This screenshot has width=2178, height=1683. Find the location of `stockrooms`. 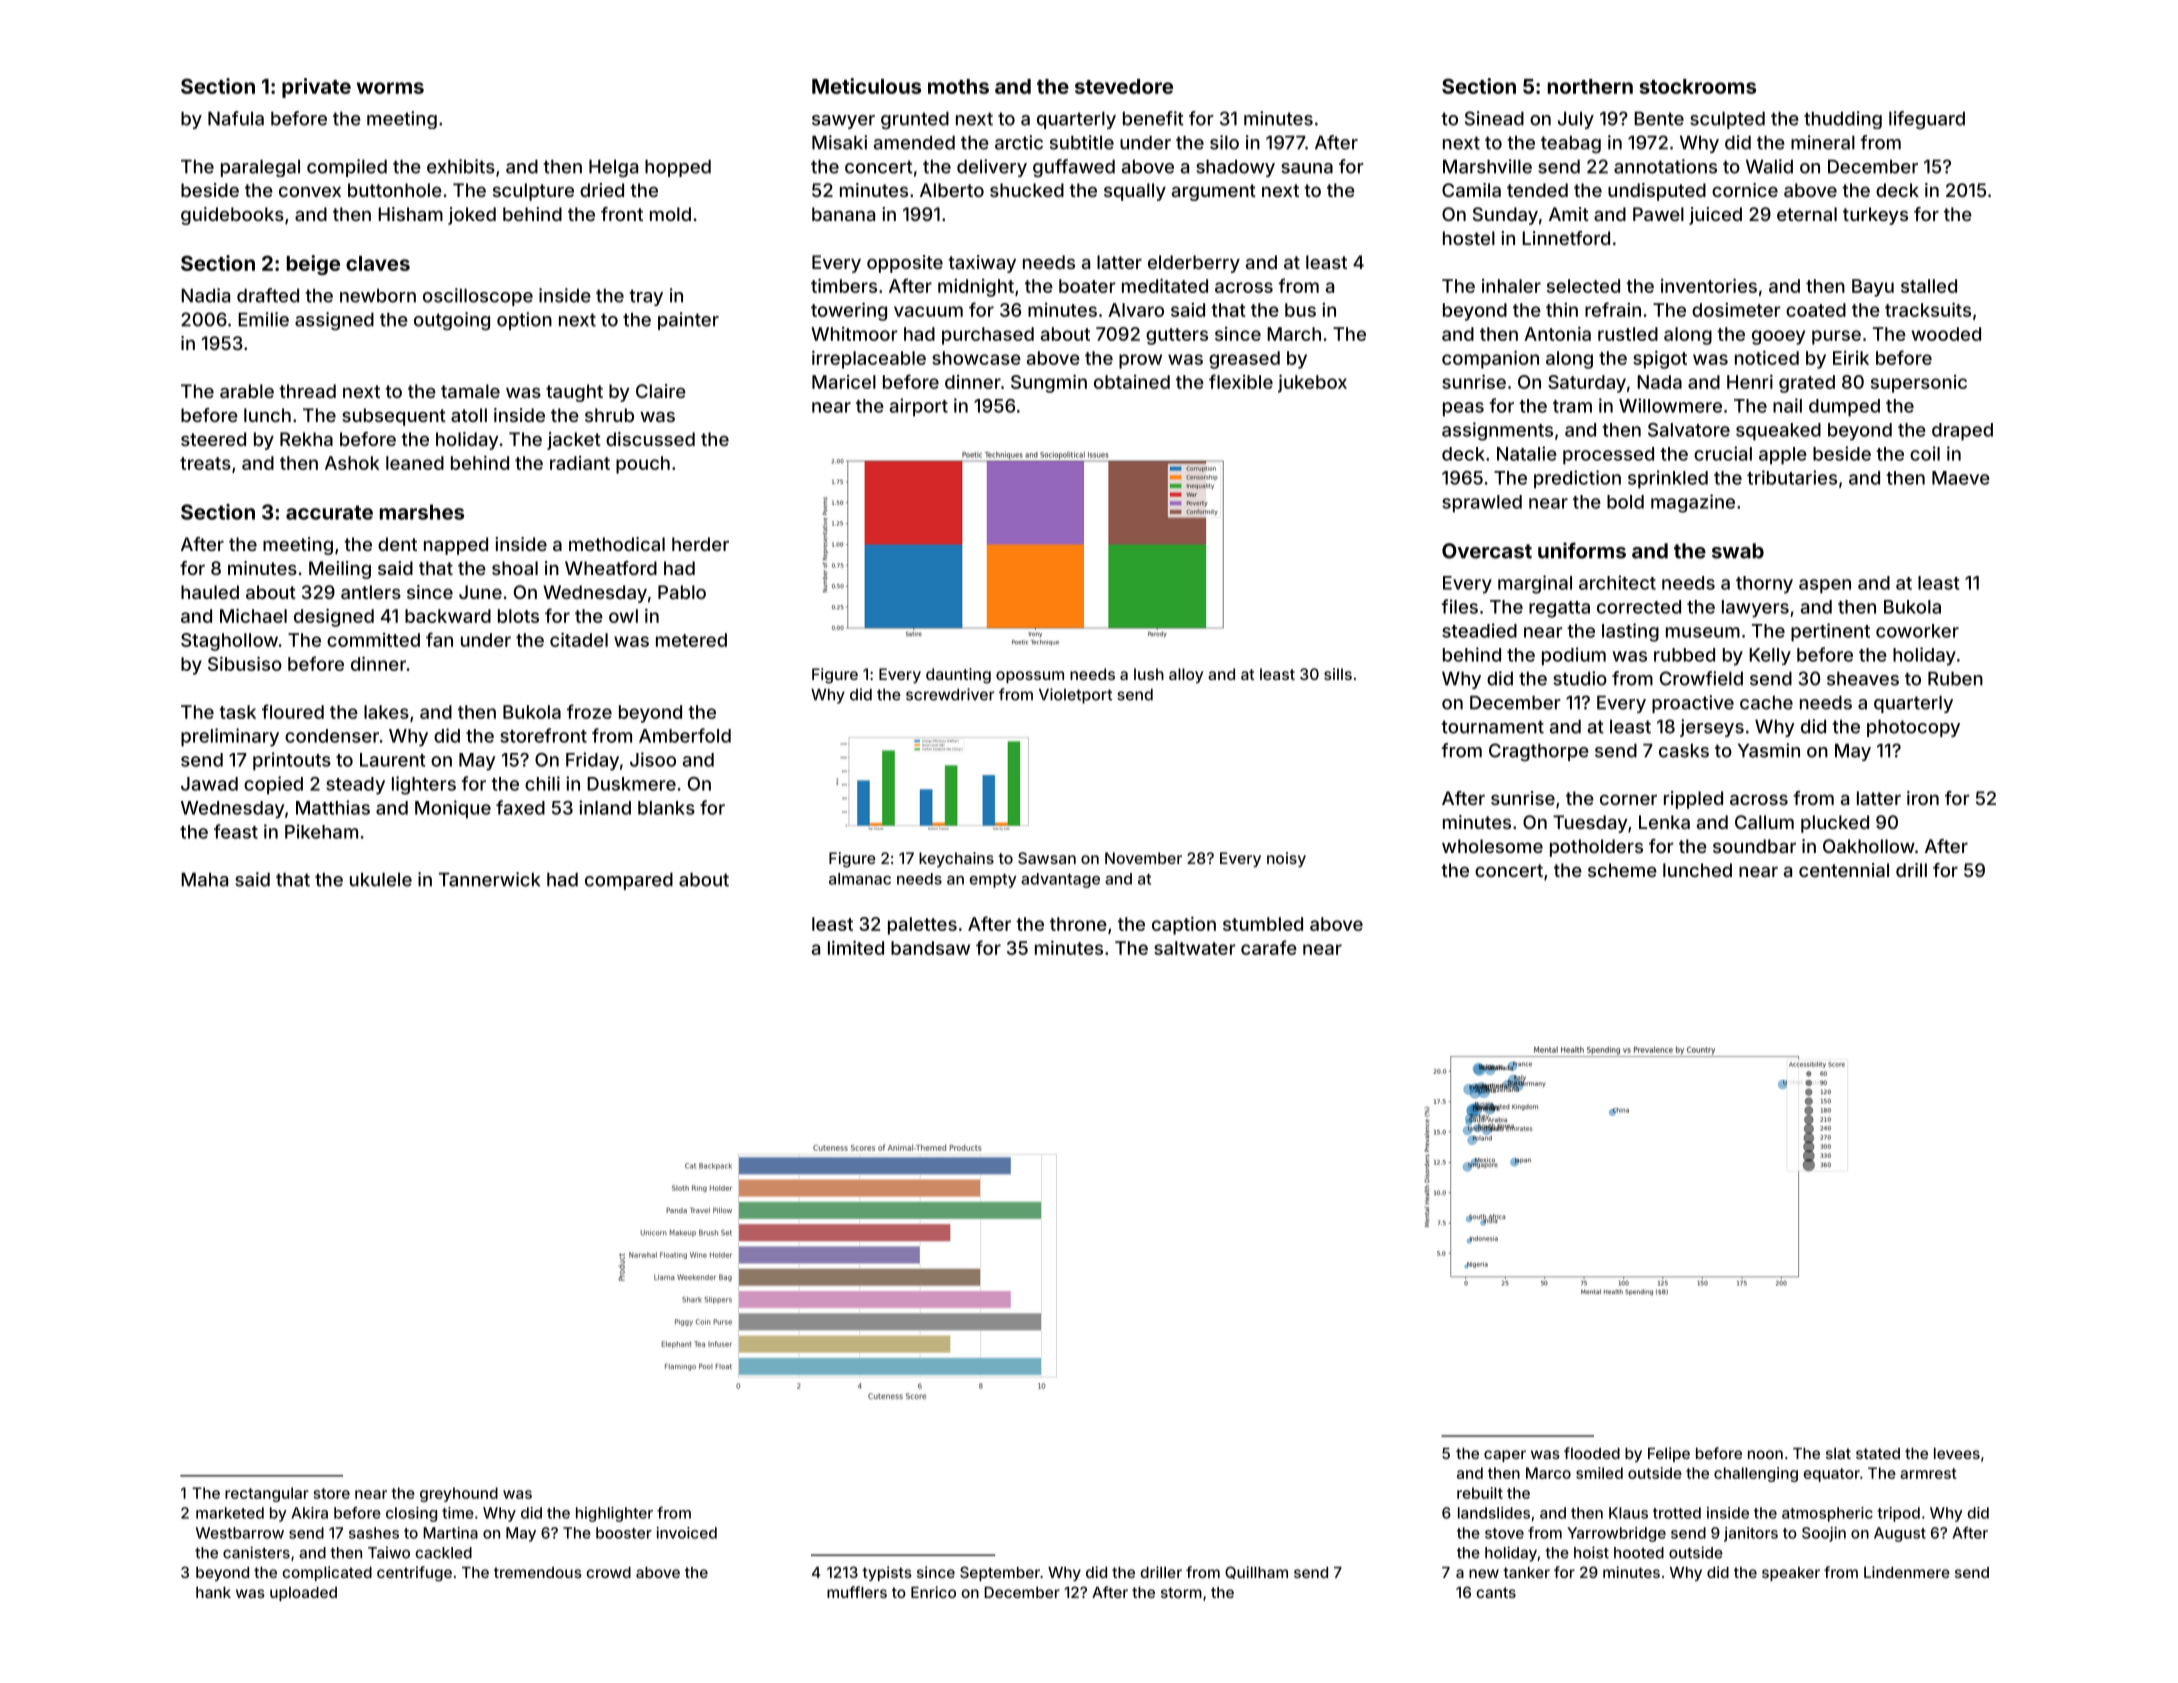

stockrooms is located at coordinates (1698, 86).
